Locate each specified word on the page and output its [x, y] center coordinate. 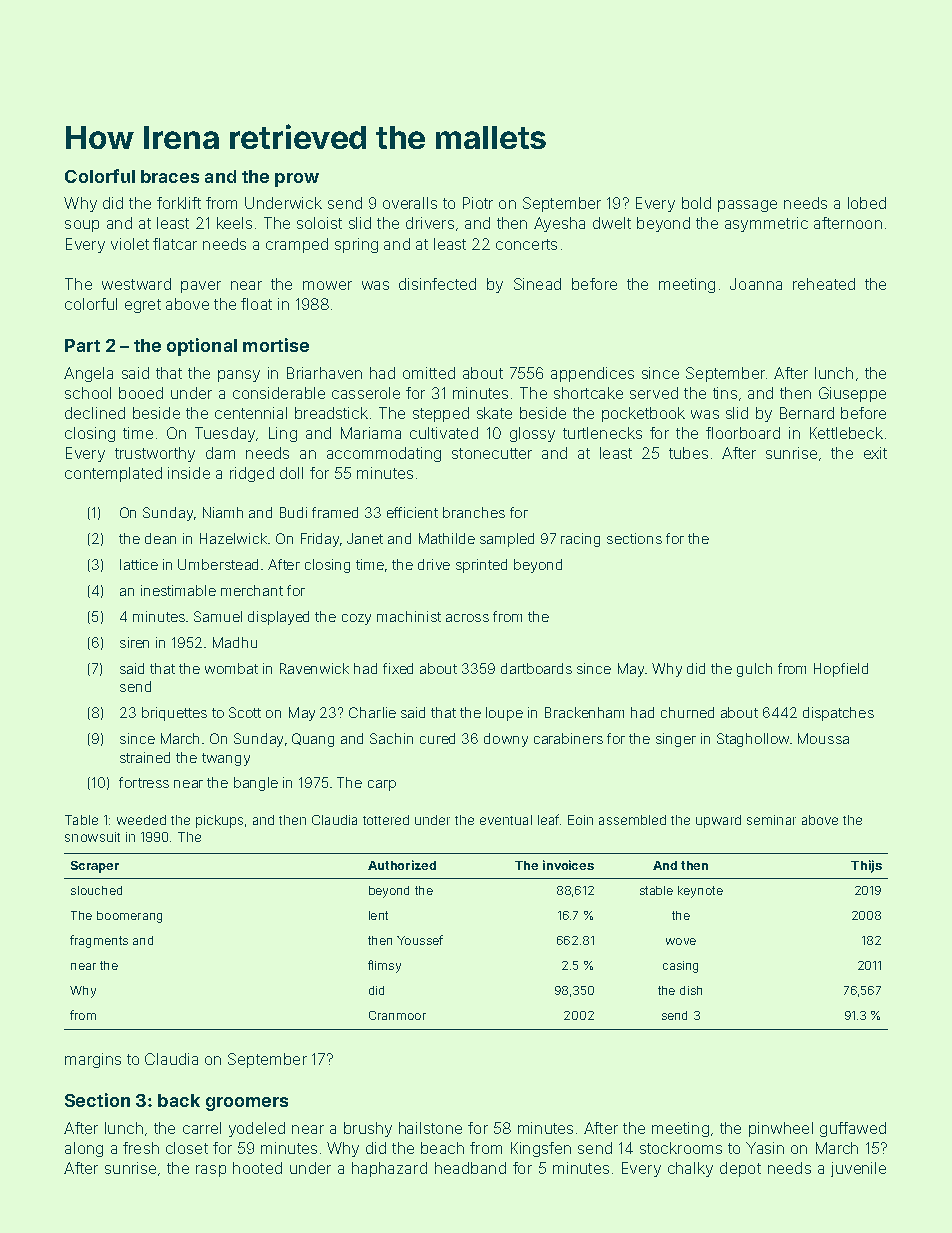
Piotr [478, 203]
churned [687, 712]
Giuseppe [852, 394]
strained [145, 757]
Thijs [866, 866]
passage [747, 206]
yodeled [257, 1129]
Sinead [537, 284]
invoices [568, 865]
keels [234, 223]
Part [82, 345]
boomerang [129, 917]
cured [437, 738]
